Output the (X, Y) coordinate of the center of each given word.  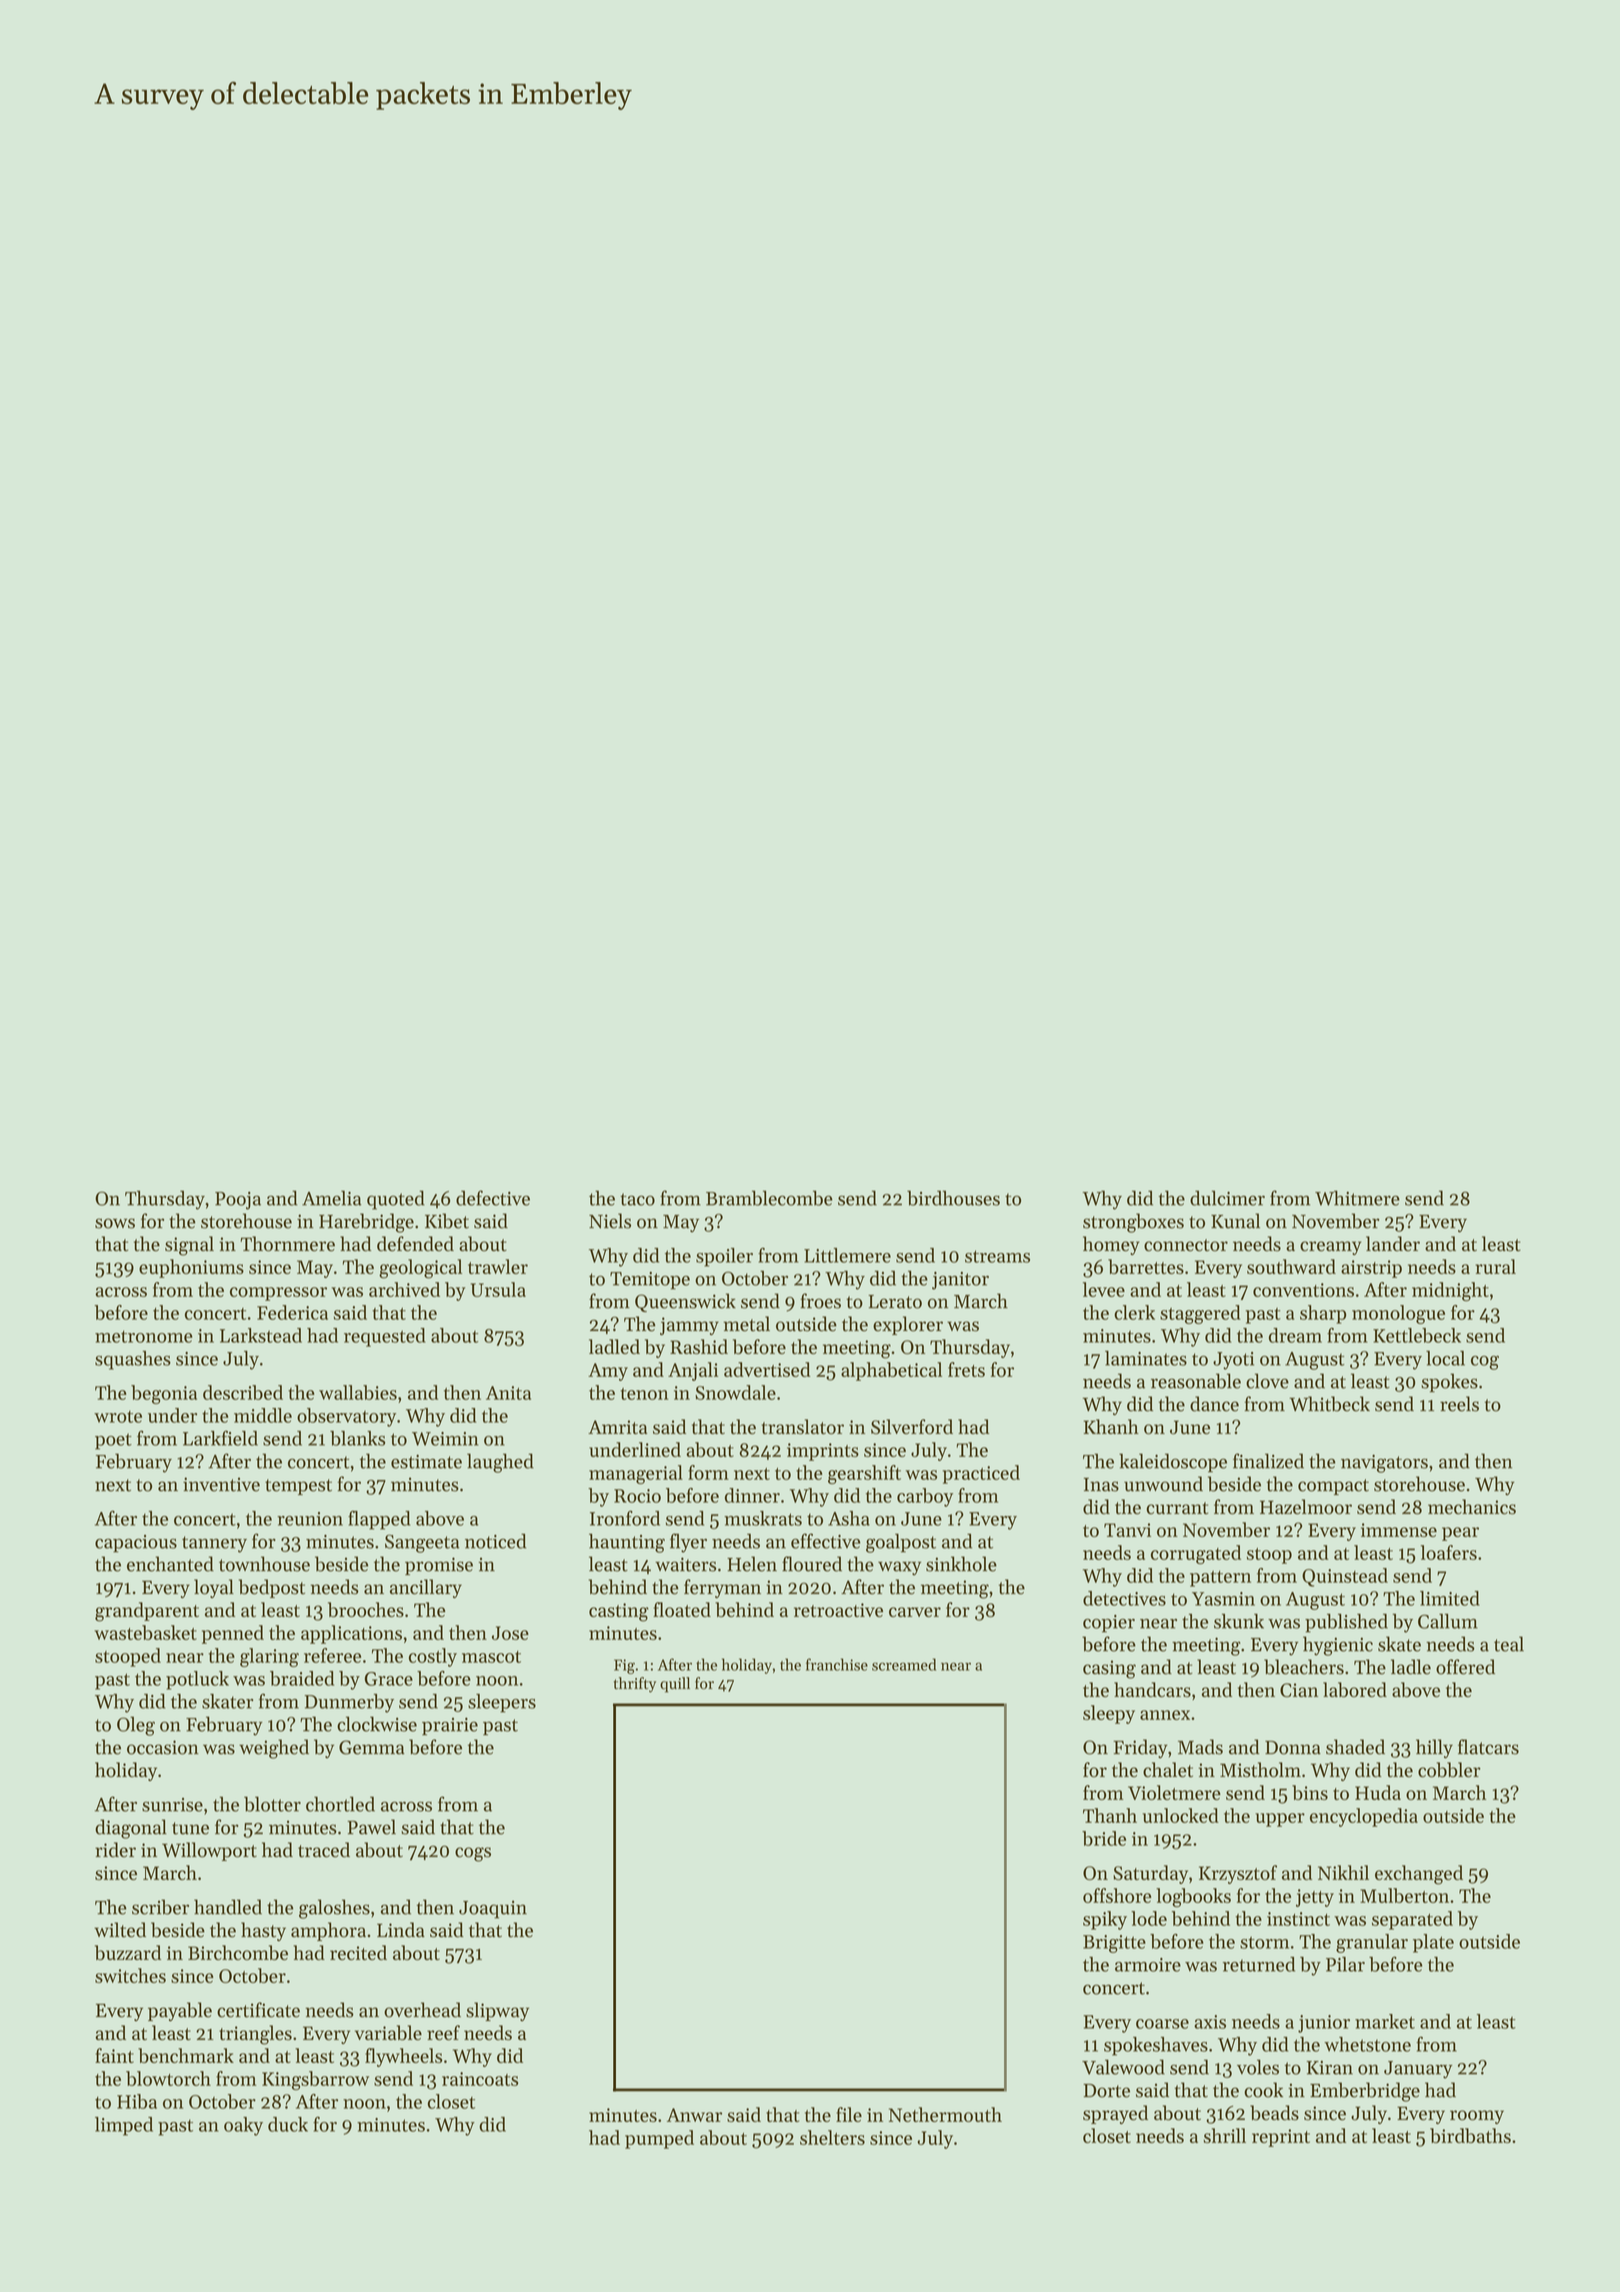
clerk (1134, 1312)
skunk (1239, 1621)
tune (190, 1828)
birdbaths (1470, 2135)
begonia (164, 1394)
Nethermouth (945, 2114)
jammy (689, 1326)
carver (915, 1612)
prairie (450, 1726)
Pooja (238, 1201)
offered (1465, 1667)
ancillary (426, 1588)
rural (1495, 1266)
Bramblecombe (769, 1198)
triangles (255, 2035)
